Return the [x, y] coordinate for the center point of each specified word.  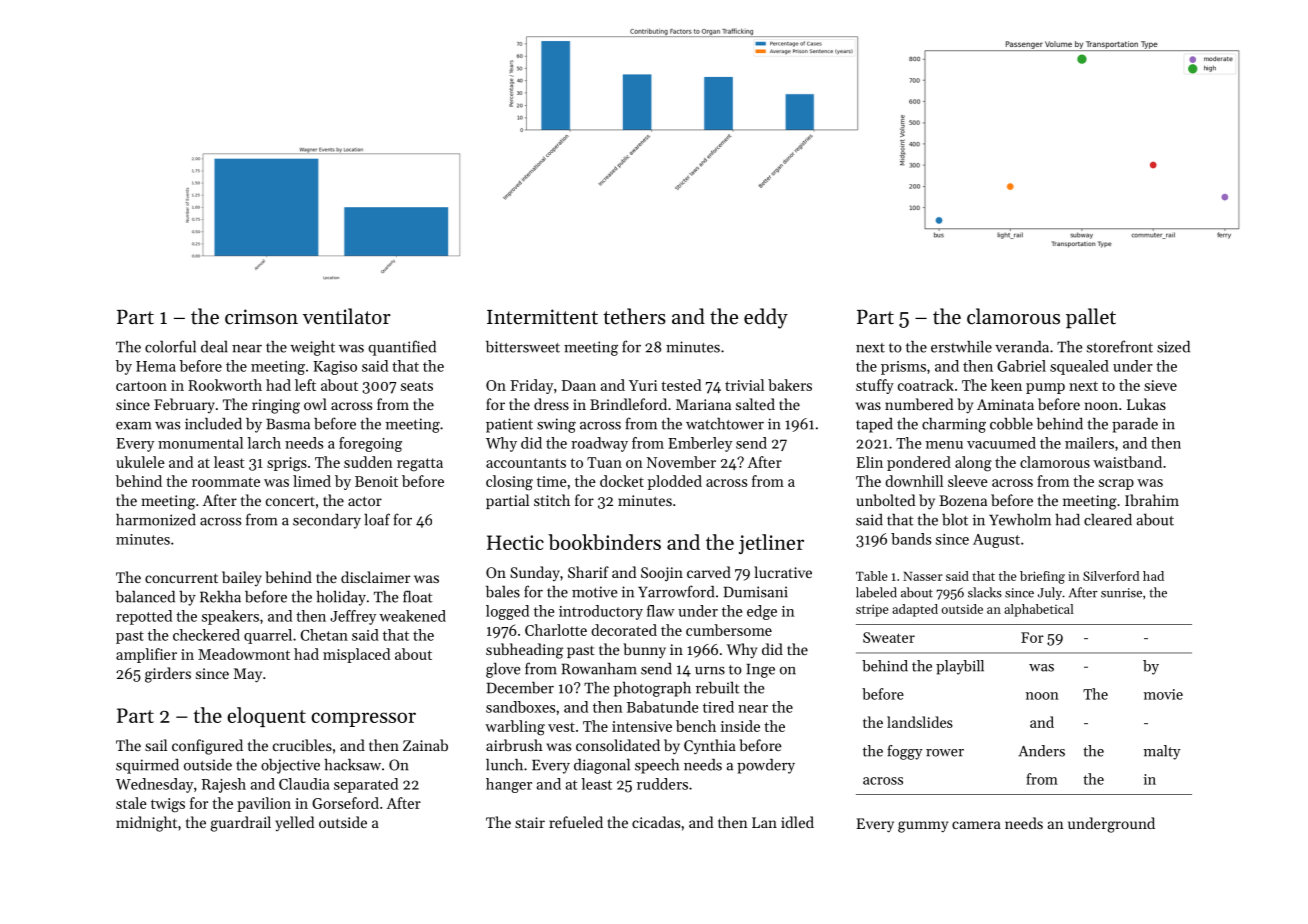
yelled [294, 823]
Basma [288, 424]
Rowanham [599, 669]
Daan [579, 385]
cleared [1108, 519]
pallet [1091, 318]
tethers [634, 316]
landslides [920, 722]
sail [156, 745]
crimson [261, 317]
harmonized [156, 520]
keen [1006, 385]
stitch [552, 500]
